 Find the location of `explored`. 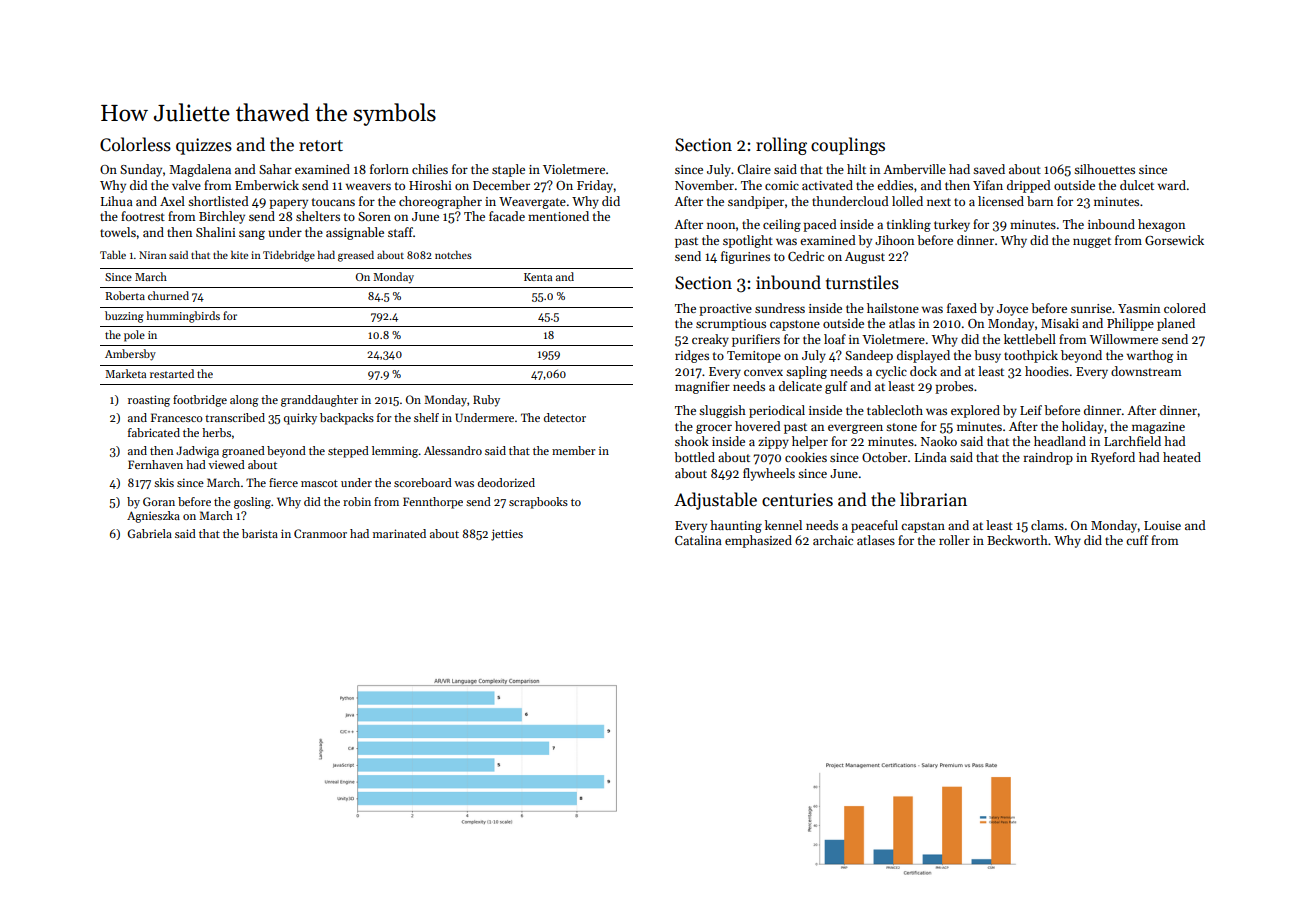

explored is located at coordinates (975, 411).
